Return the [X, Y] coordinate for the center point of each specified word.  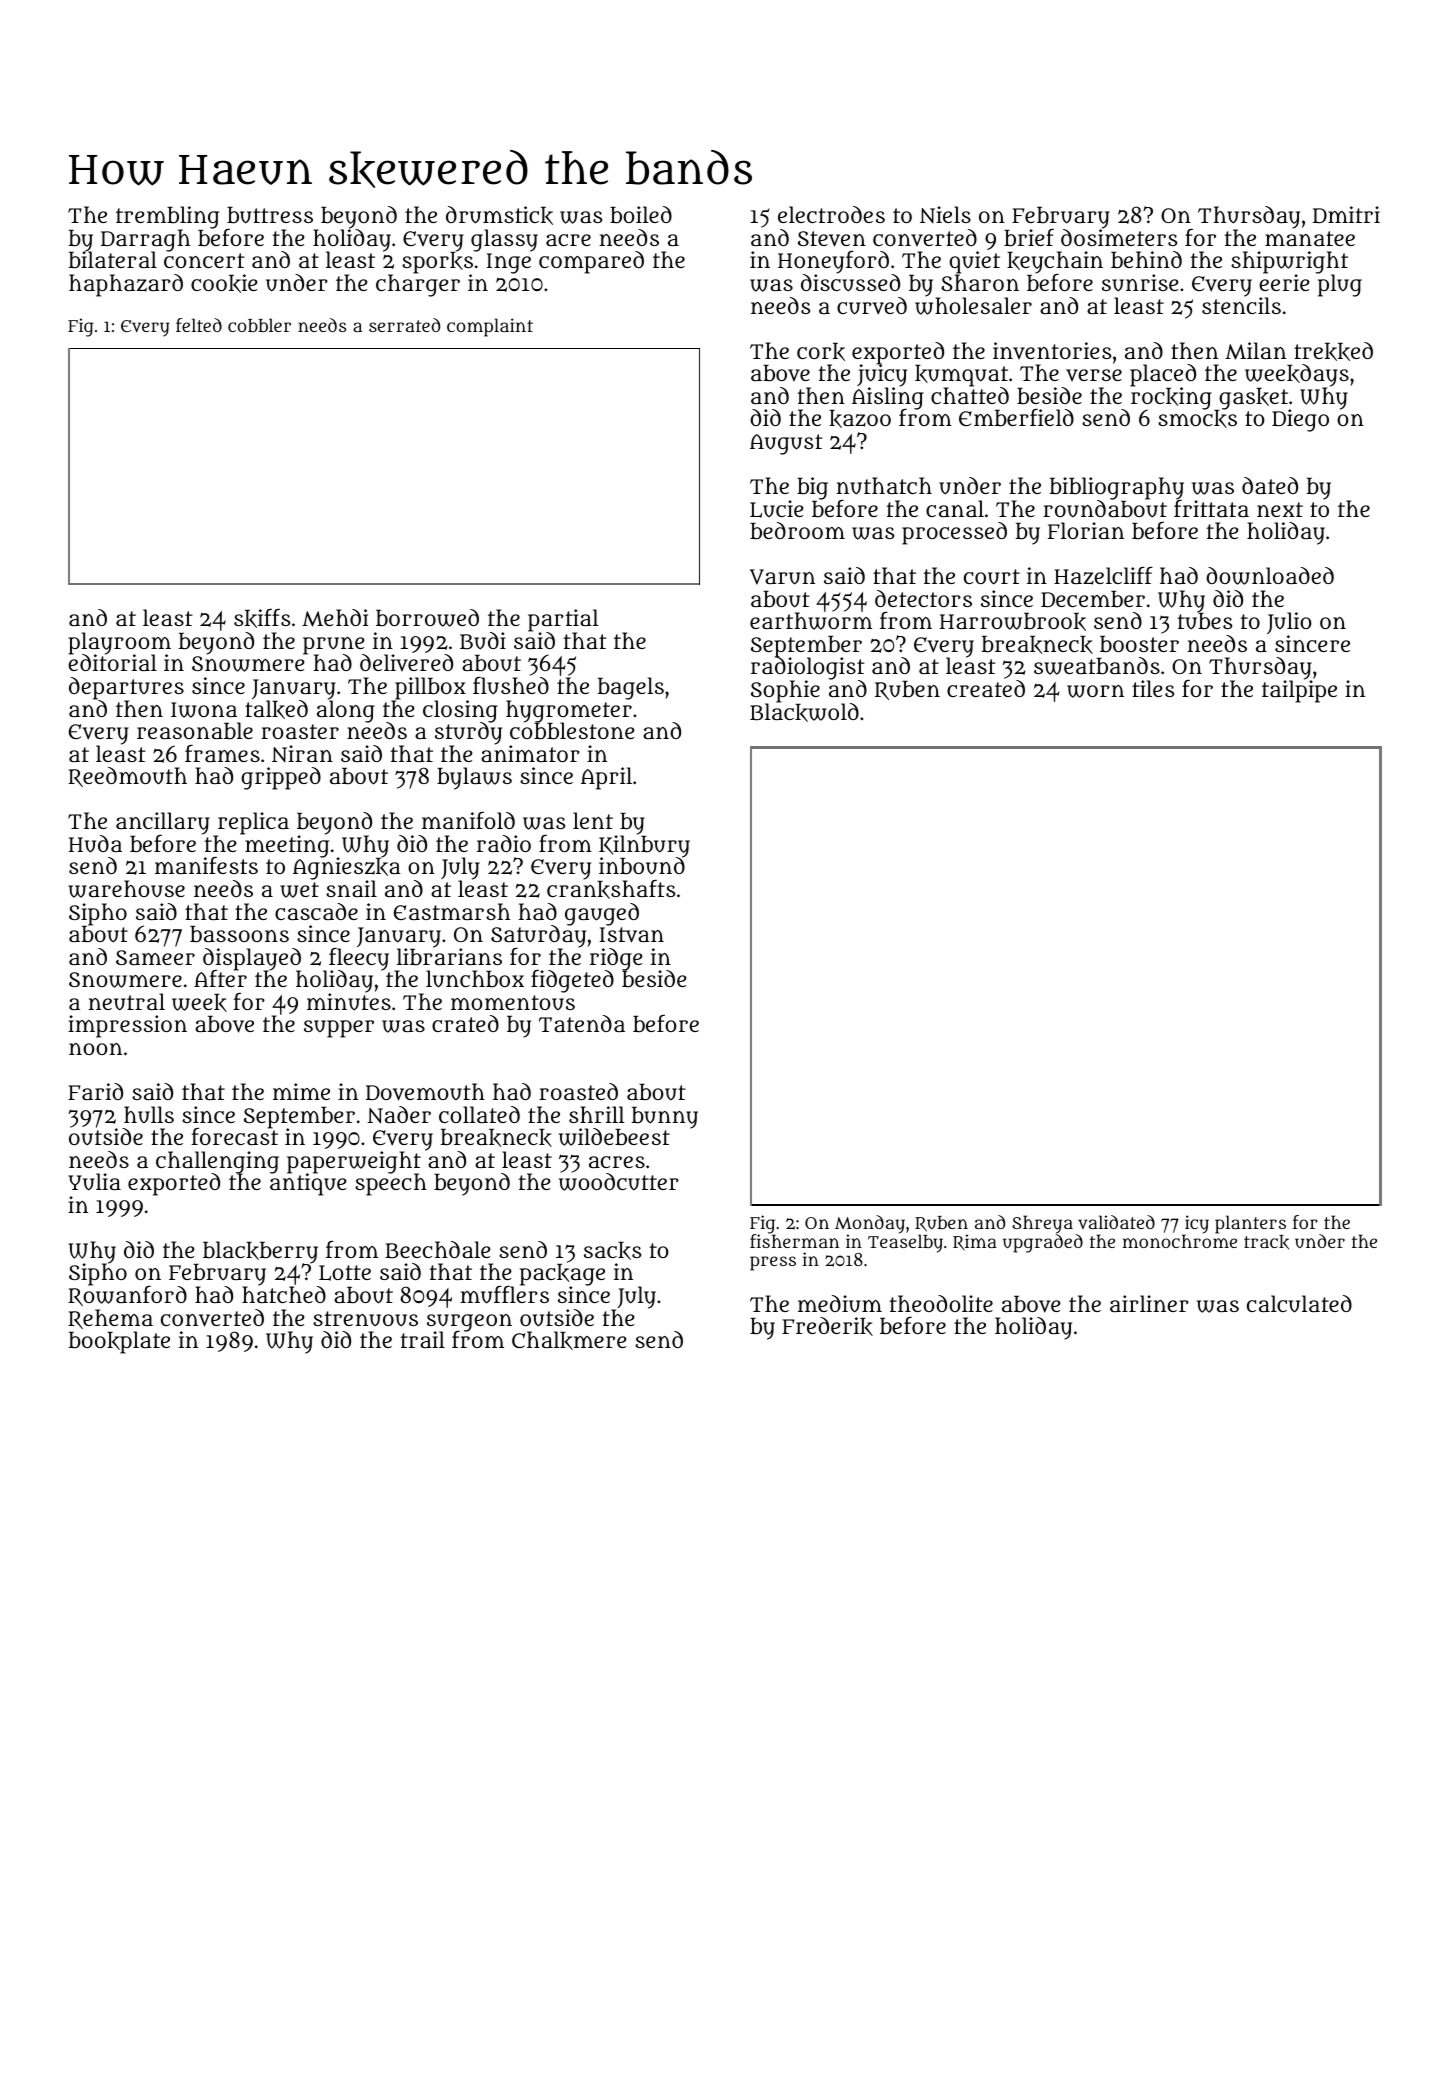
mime [301, 1091]
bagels [631, 688]
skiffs [262, 618]
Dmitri [1346, 214]
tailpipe [1299, 692]
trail [423, 1339]
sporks [437, 263]
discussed [850, 283]
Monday [870, 1224]
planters [1250, 1224]
